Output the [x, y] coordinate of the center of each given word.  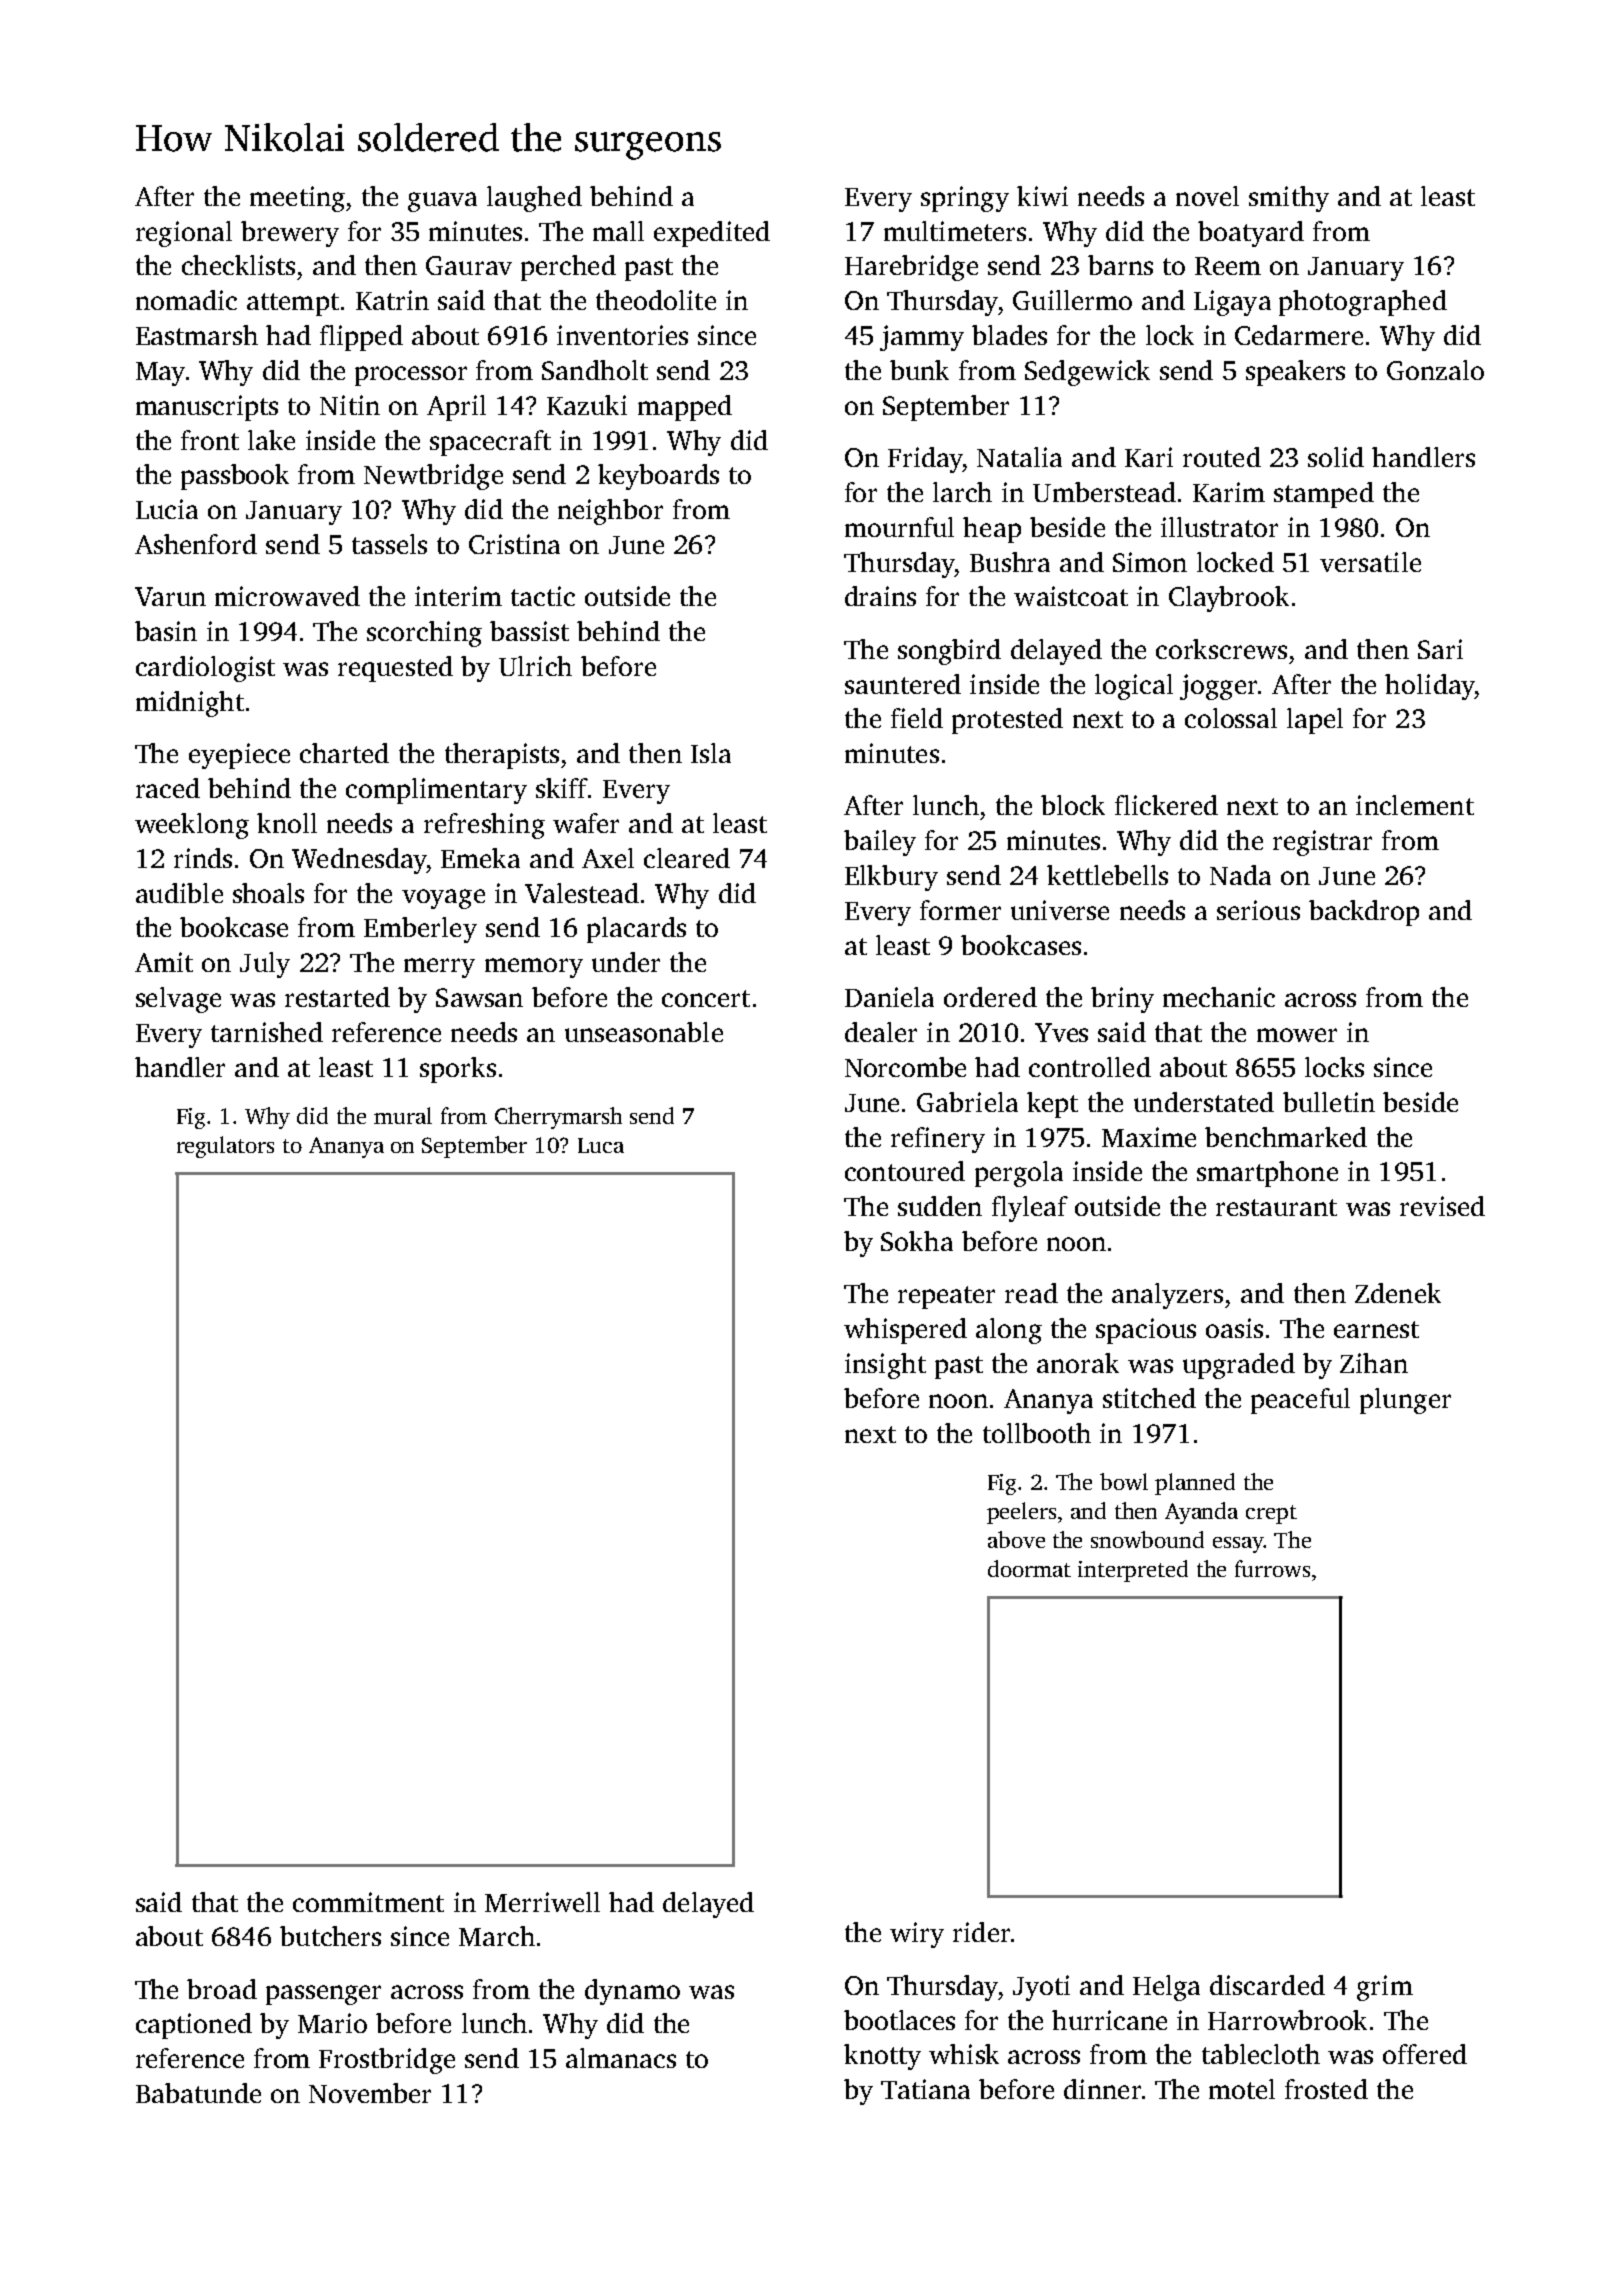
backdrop [1364, 913]
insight [885, 1366]
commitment [368, 1902]
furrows [1272, 1568]
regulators [225, 1147]
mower [1297, 1035]
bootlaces [899, 2020]
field [917, 718]
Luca [601, 1145]
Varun [170, 596]
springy [965, 199]
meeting [297, 199]
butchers [330, 1936]
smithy [1289, 199]
